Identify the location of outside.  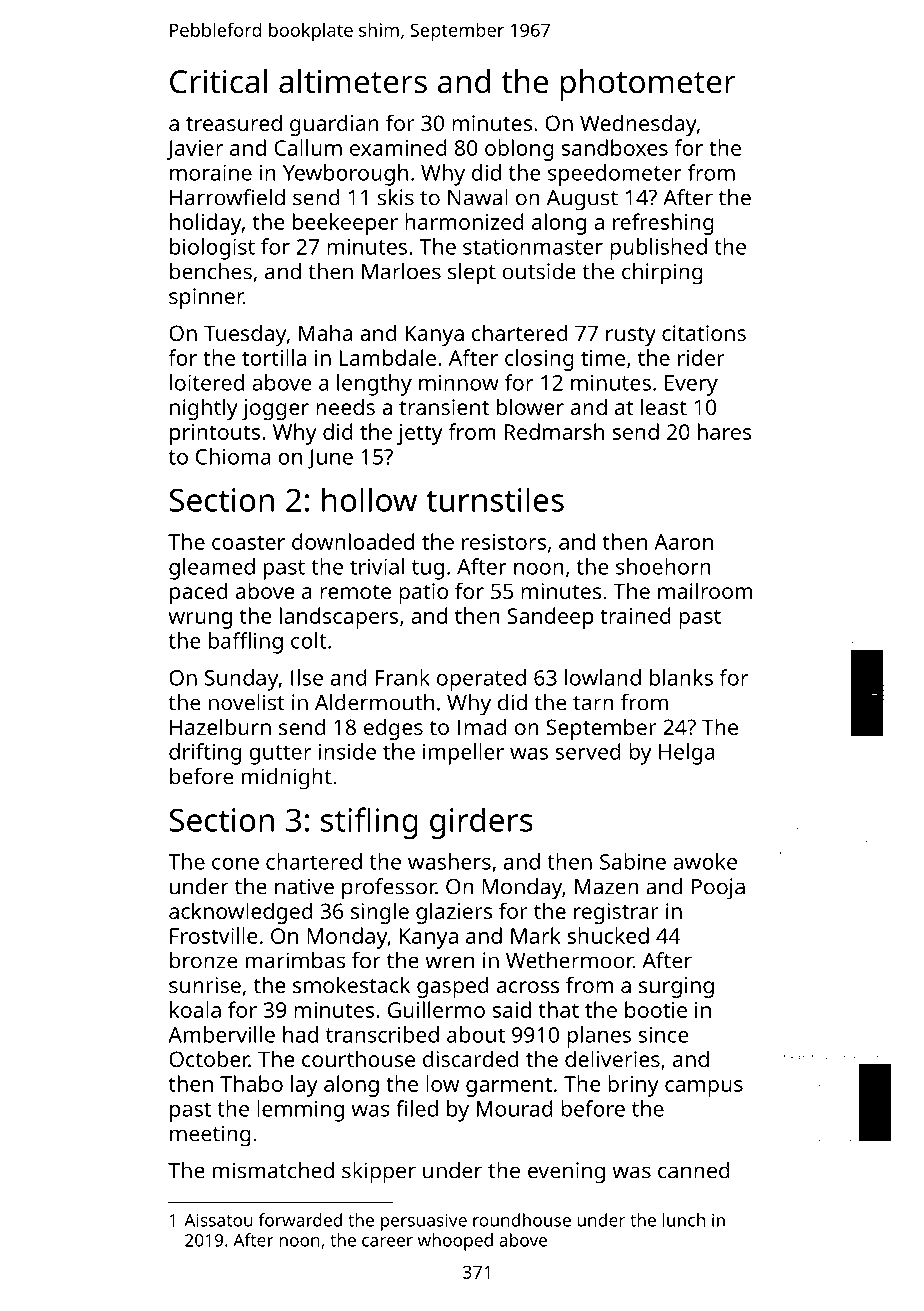
(539, 271).
